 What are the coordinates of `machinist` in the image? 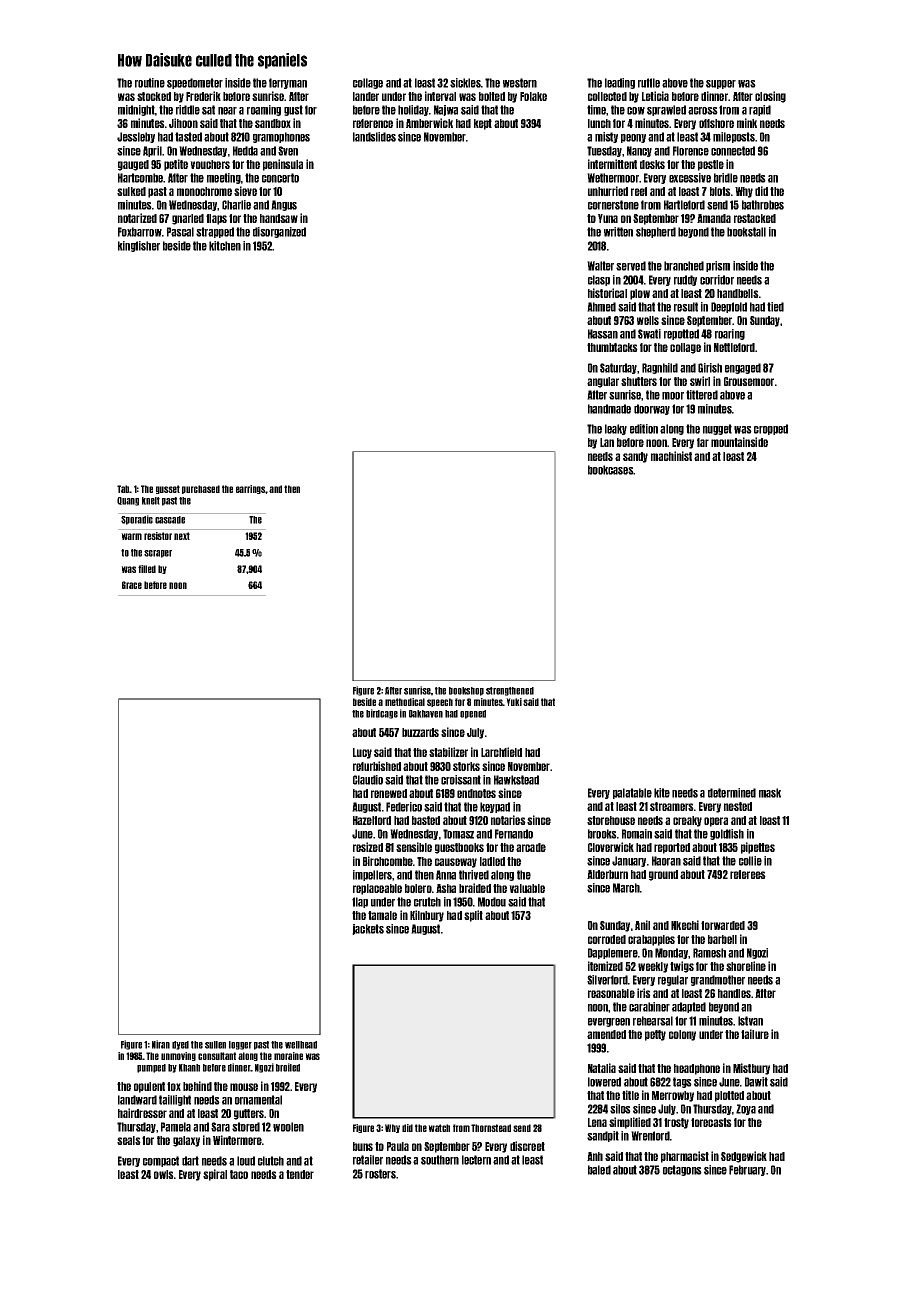 It's located at (671, 456).
